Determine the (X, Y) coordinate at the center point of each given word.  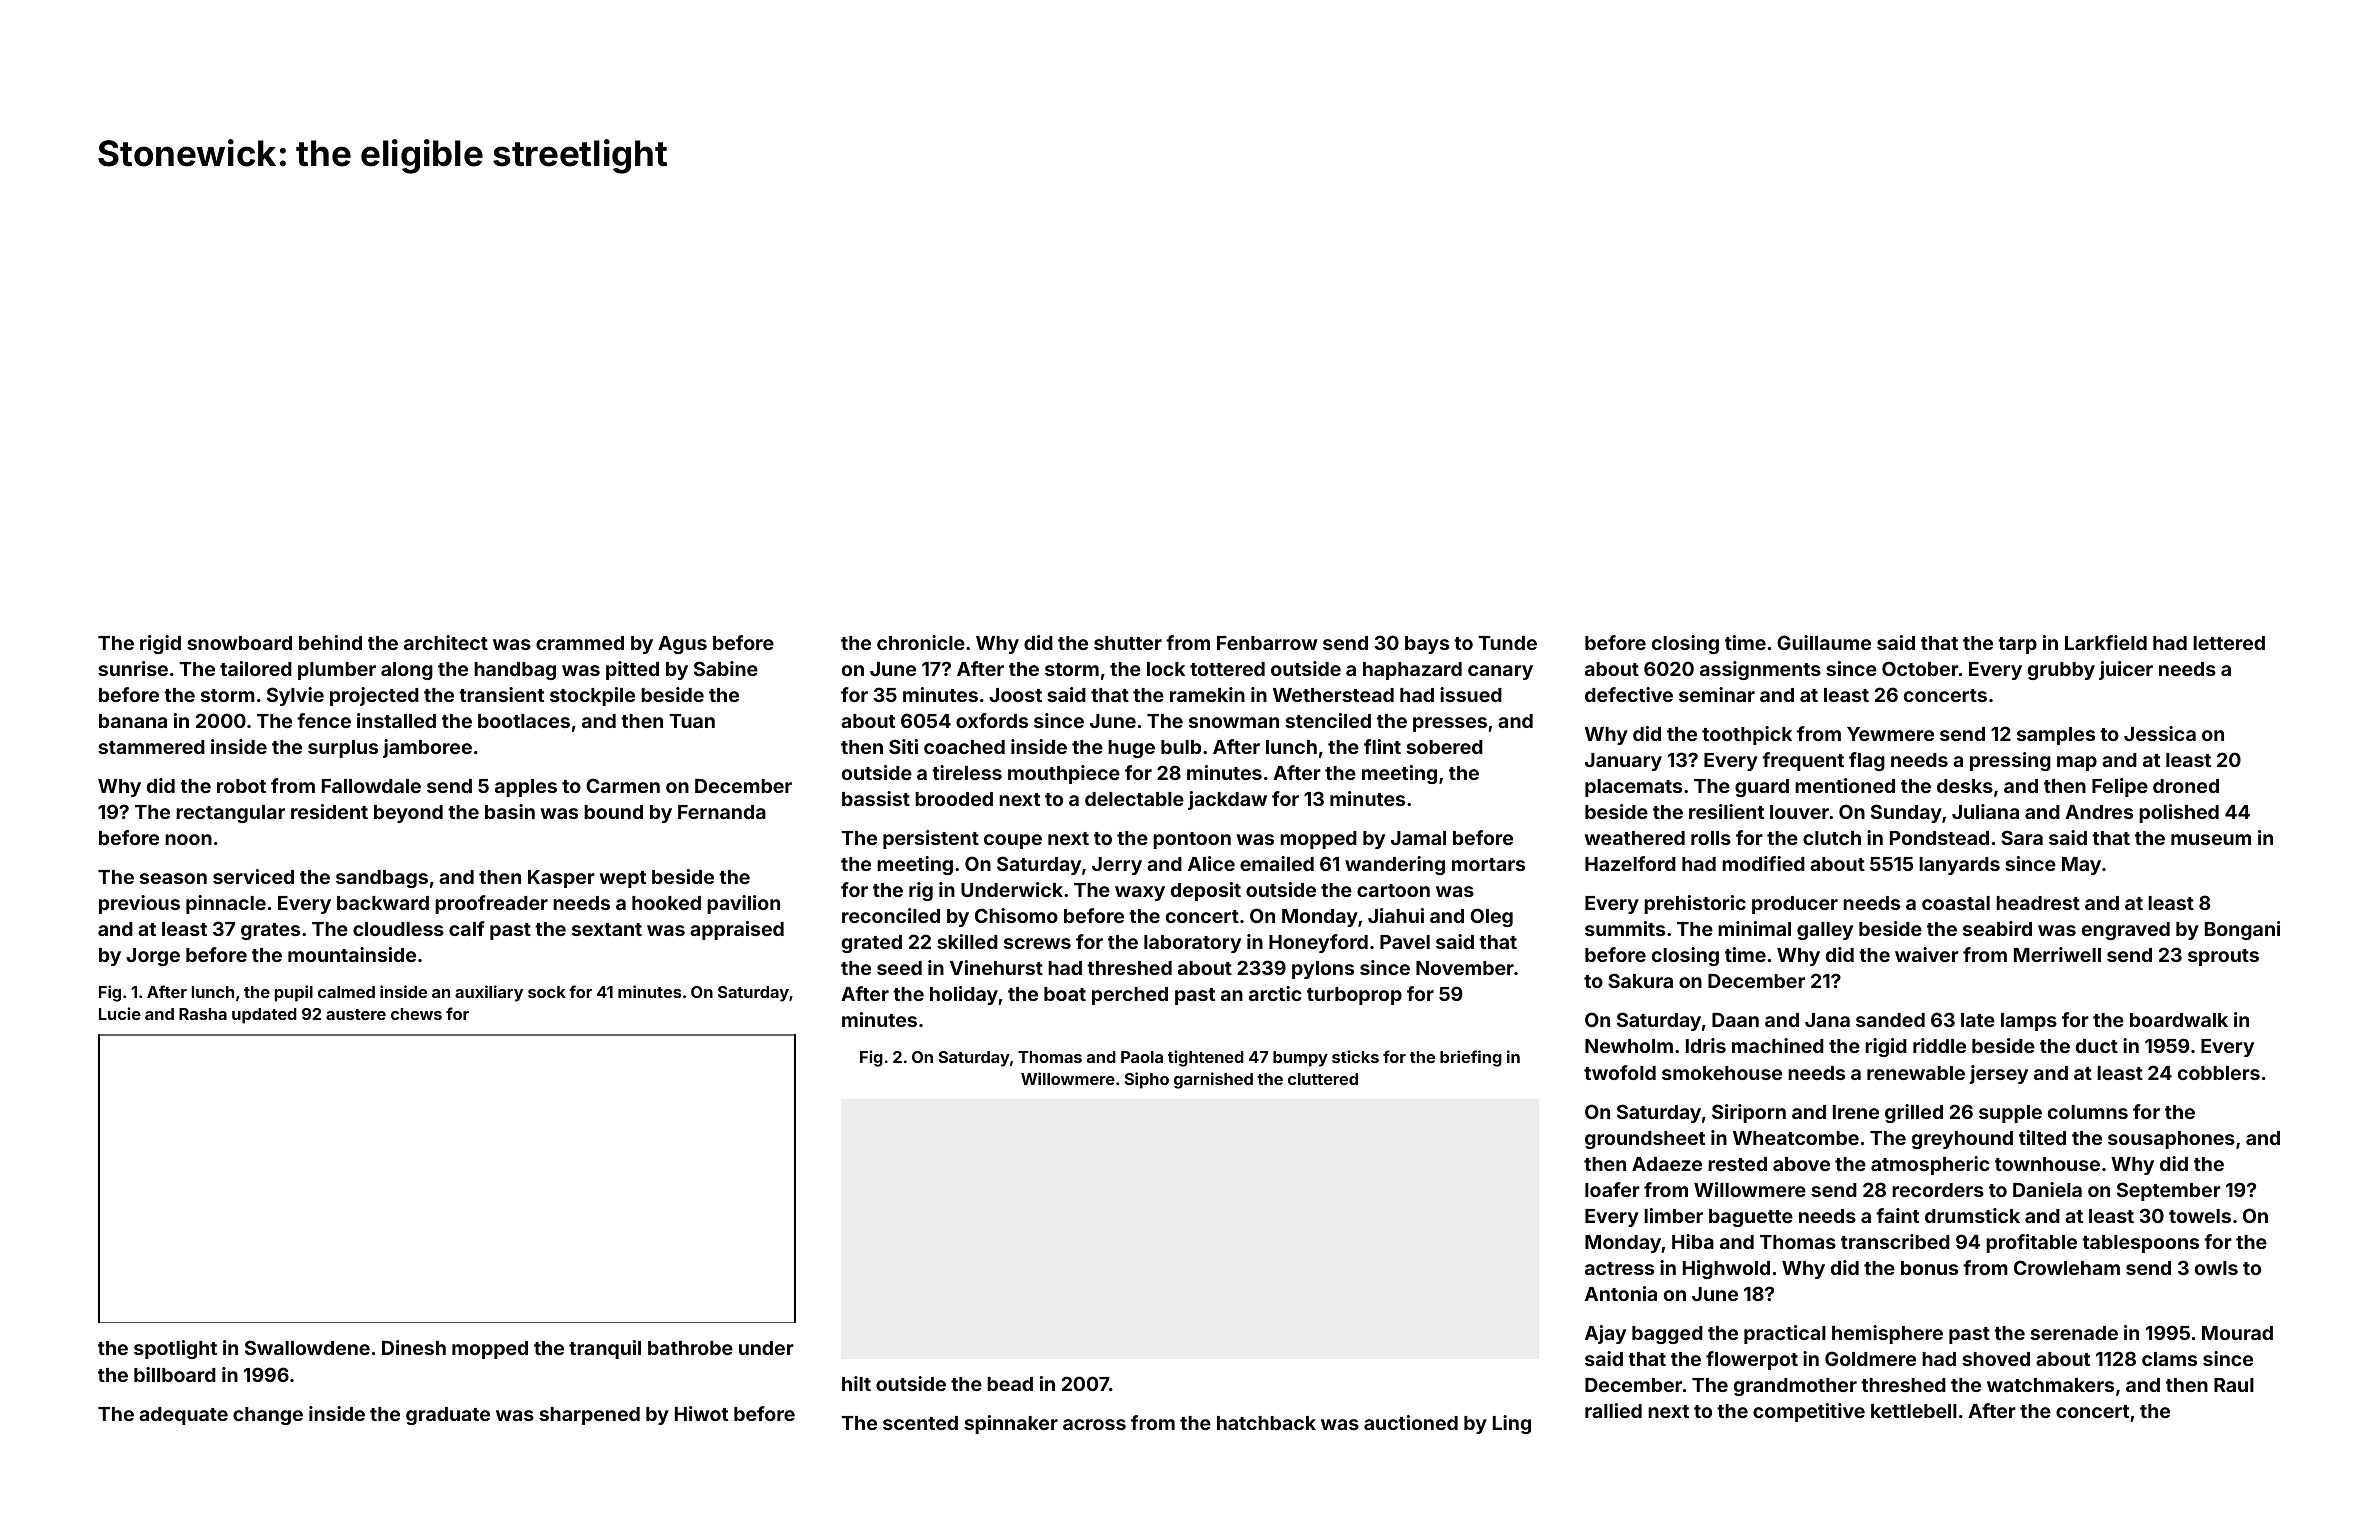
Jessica (2160, 733)
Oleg (1491, 917)
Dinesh (414, 1347)
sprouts (2223, 957)
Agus (682, 645)
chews (416, 1014)
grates (270, 931)
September (2169, 1191)
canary (1500, 672)
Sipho (1147, 1080)
